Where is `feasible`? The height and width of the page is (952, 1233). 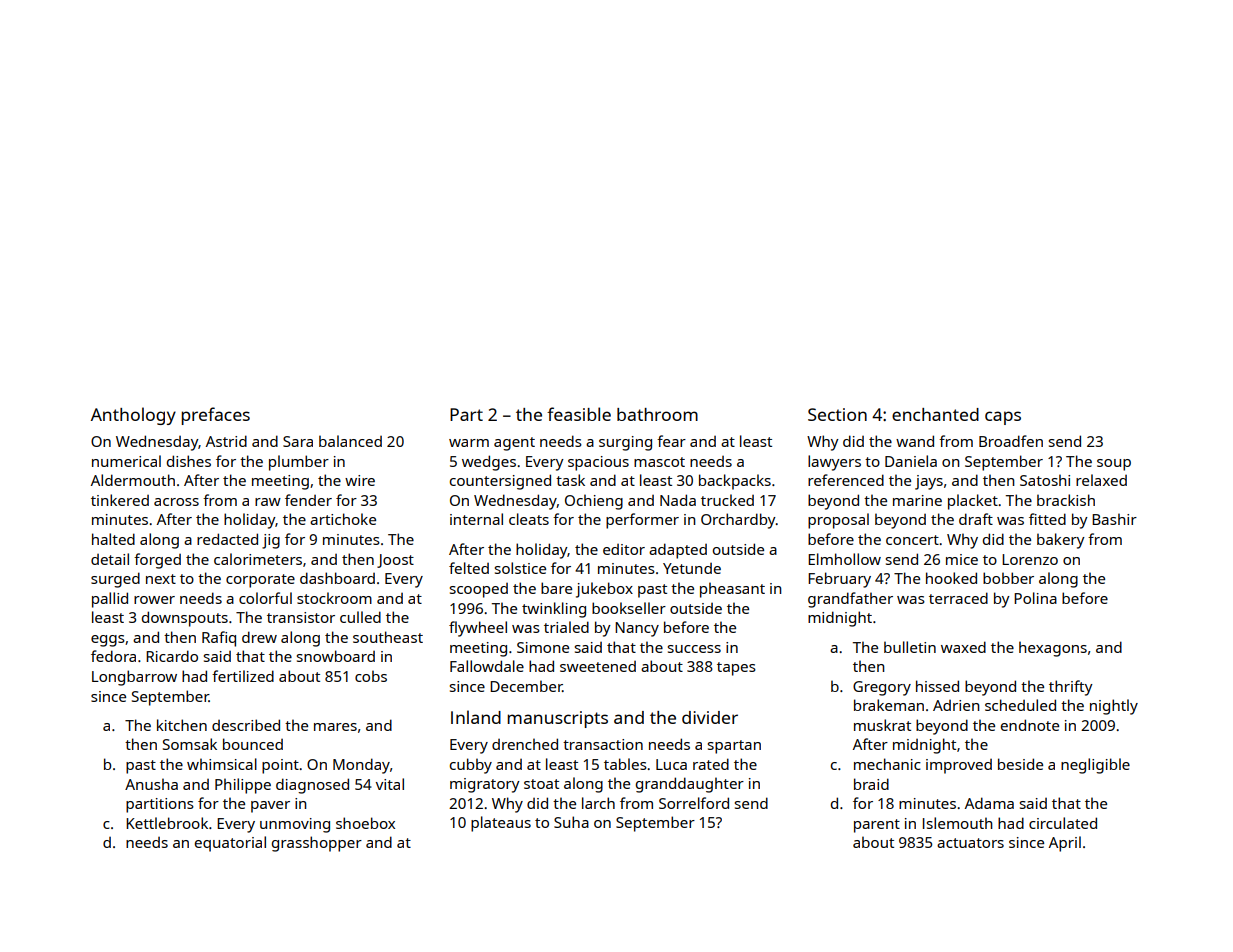 feasible is located at coordinates (579, 414).
